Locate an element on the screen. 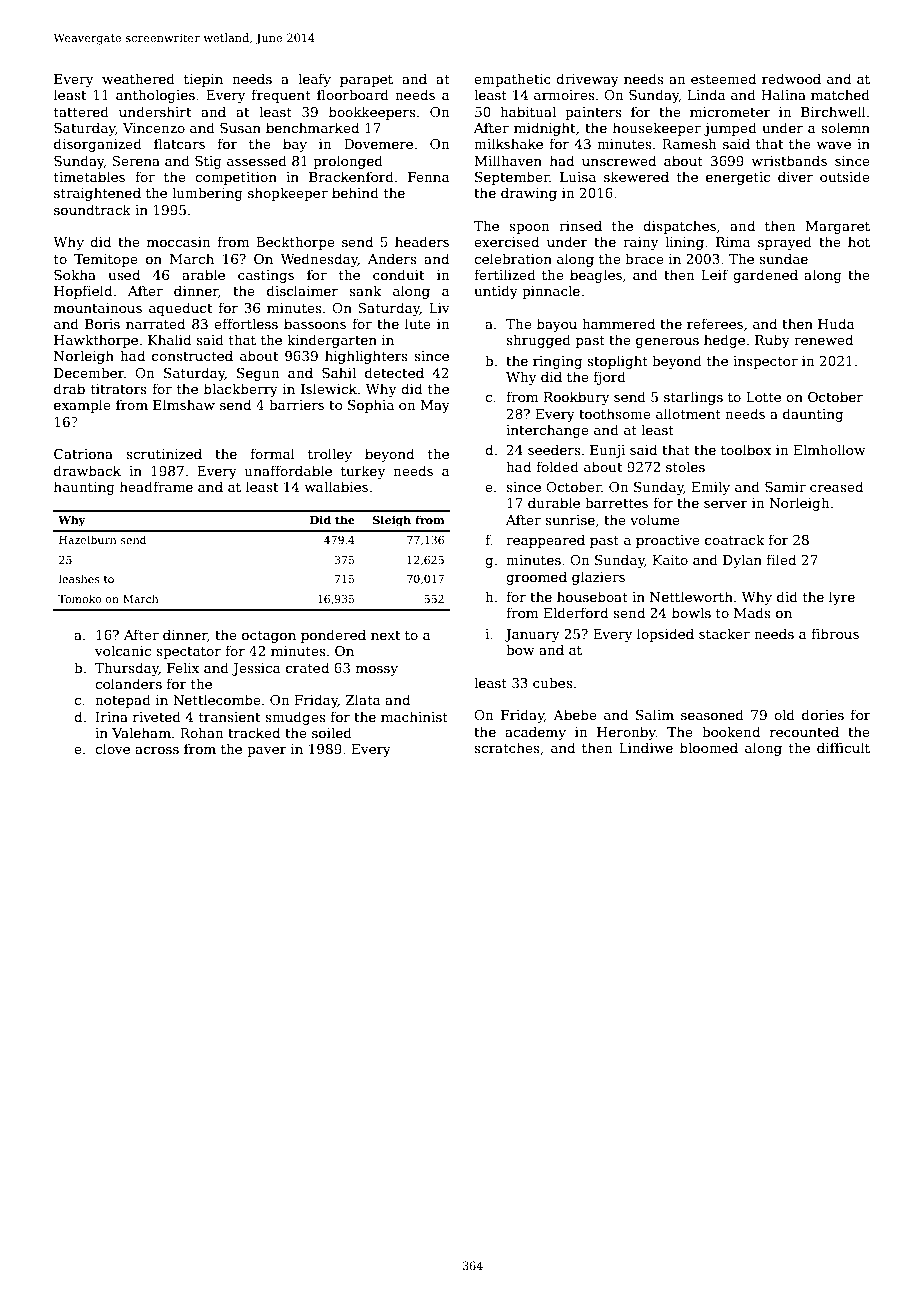 This screenshot has height=1308, width=924. tiepin is located at coordinates (203, 80).
